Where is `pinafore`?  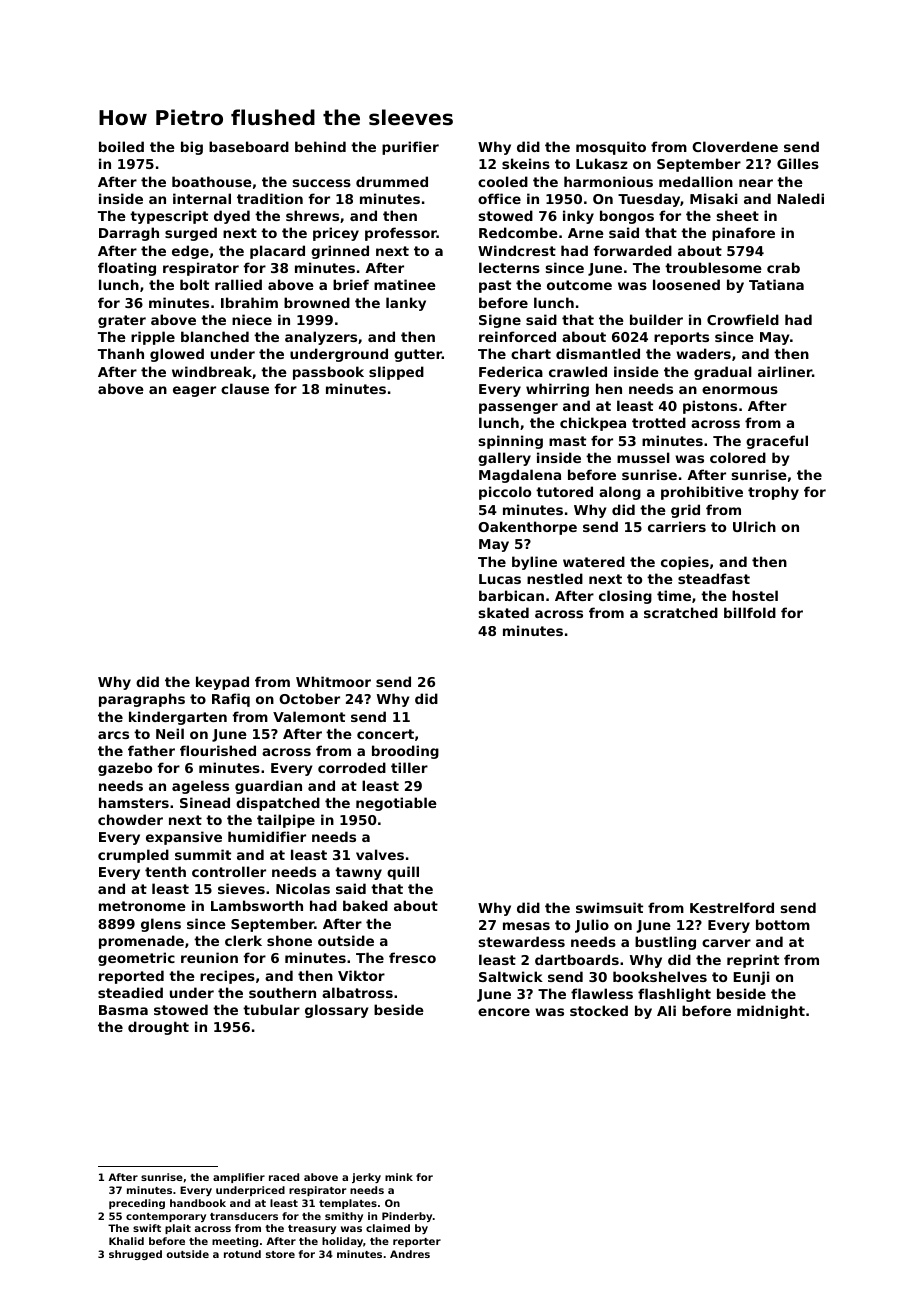
pinafore is located at coordinates (743, 234).
